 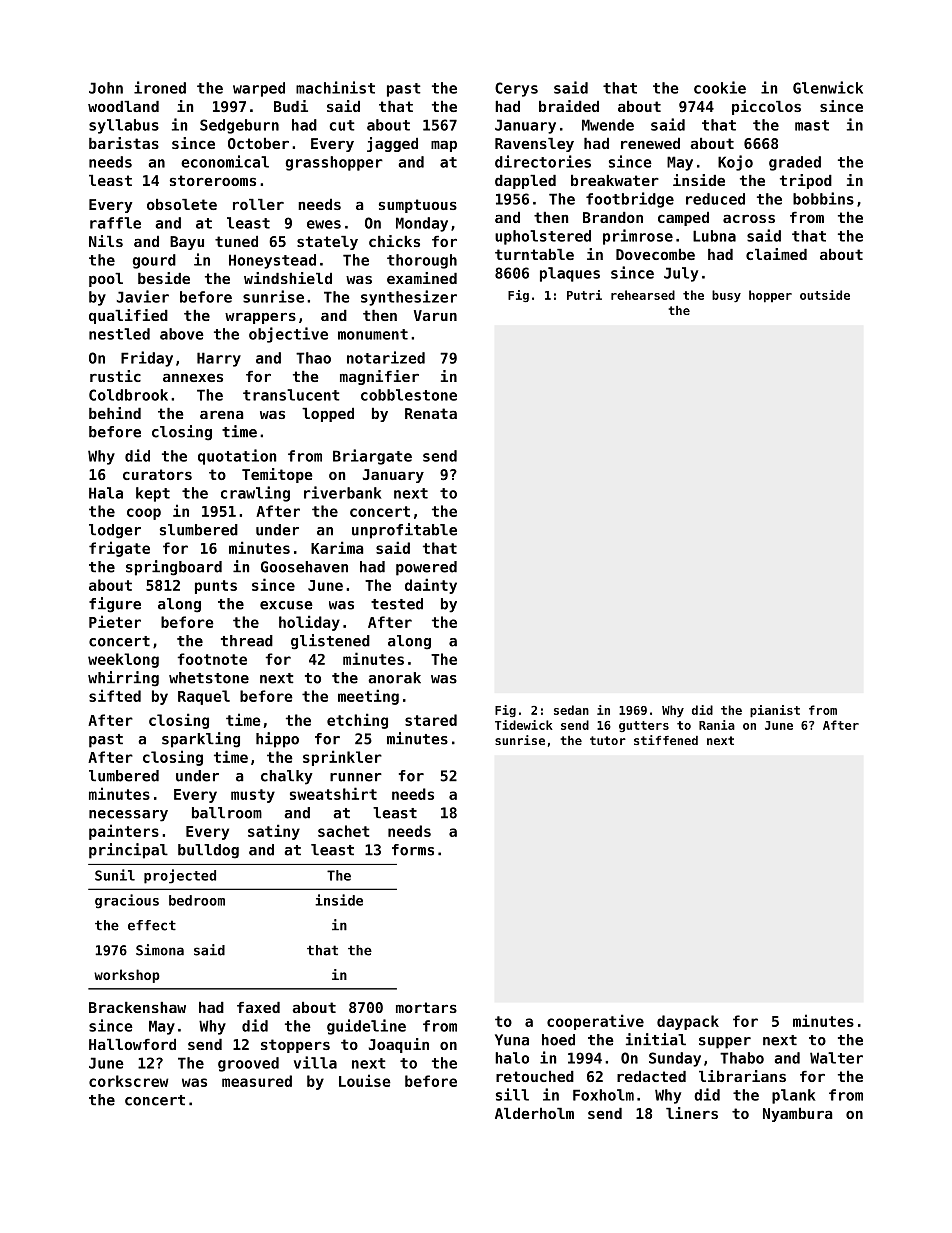 I want to click on stiffened, so click(x=666, y=740).
